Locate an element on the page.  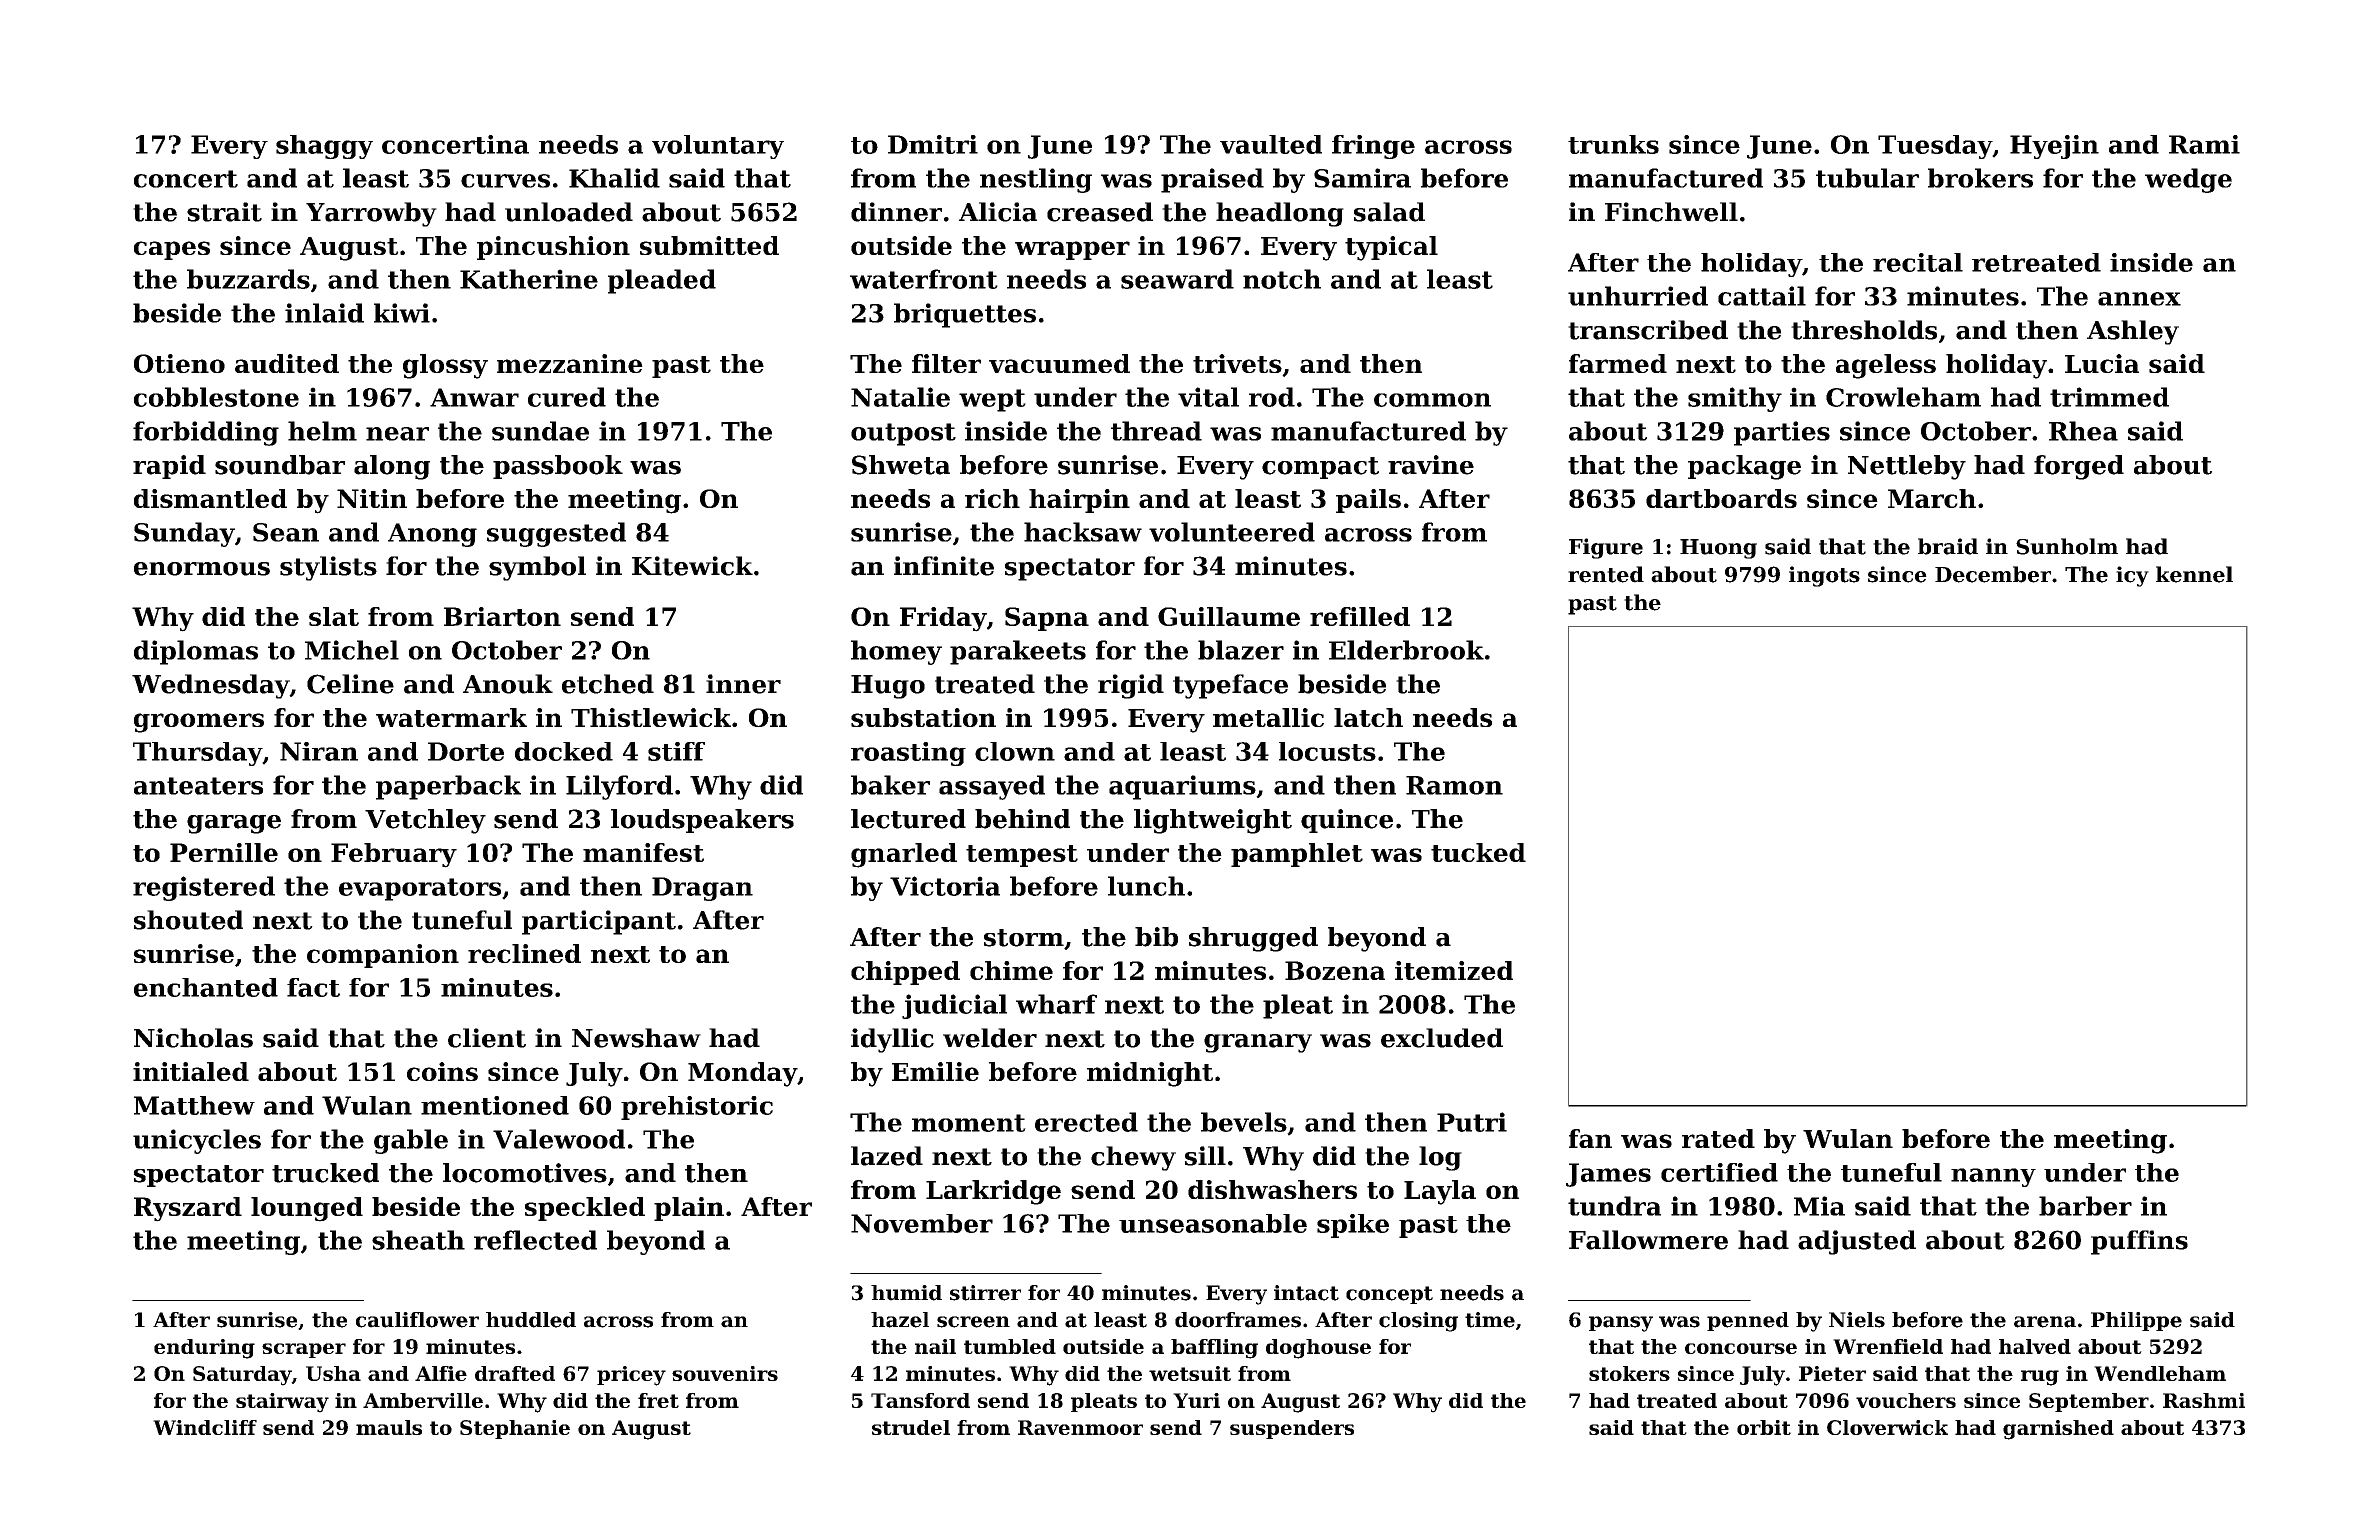
tucked is located at coordinates (1478, 852).
